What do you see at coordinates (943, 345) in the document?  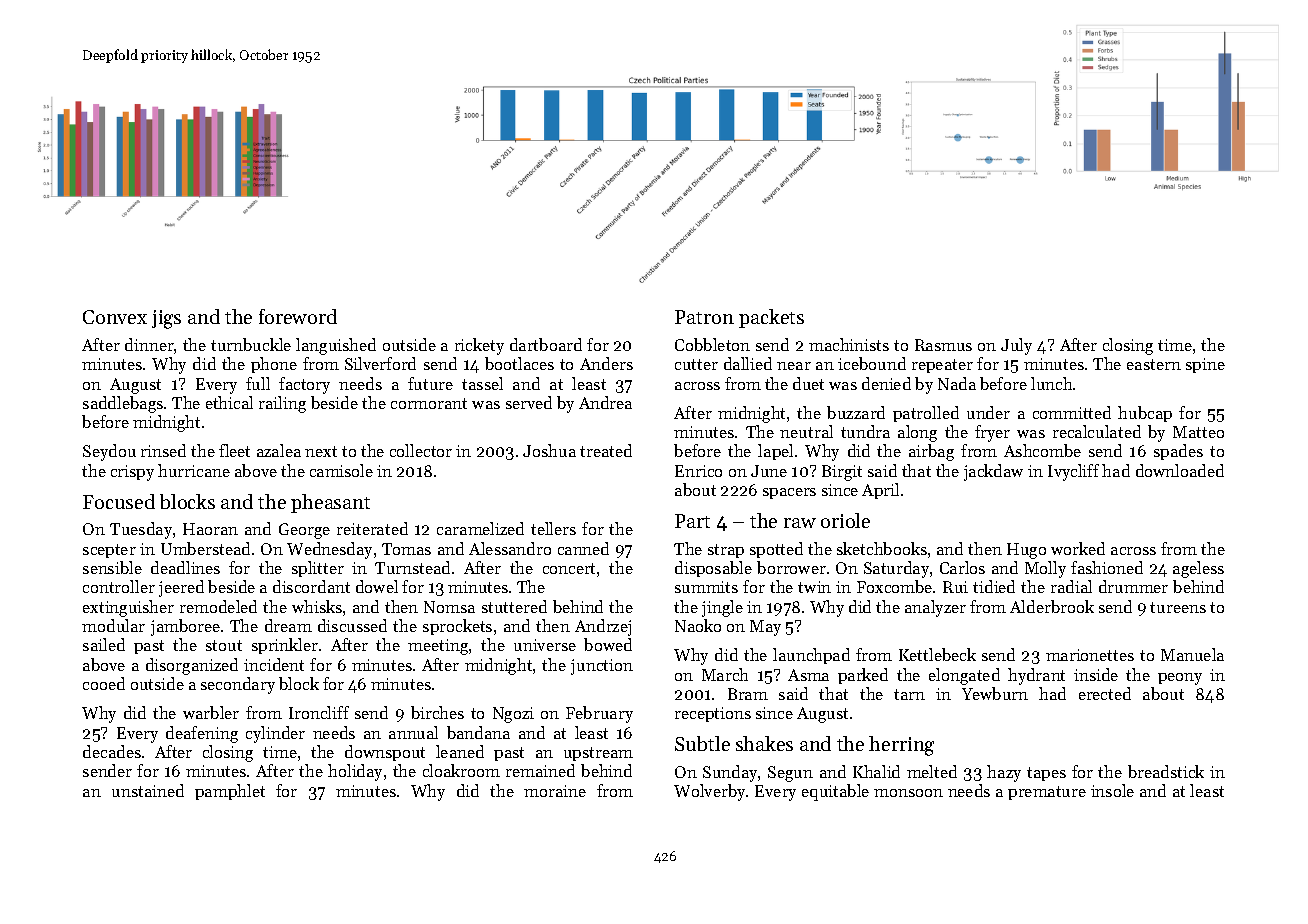 I see `Rasmus` at bounding box center [943, 345].
